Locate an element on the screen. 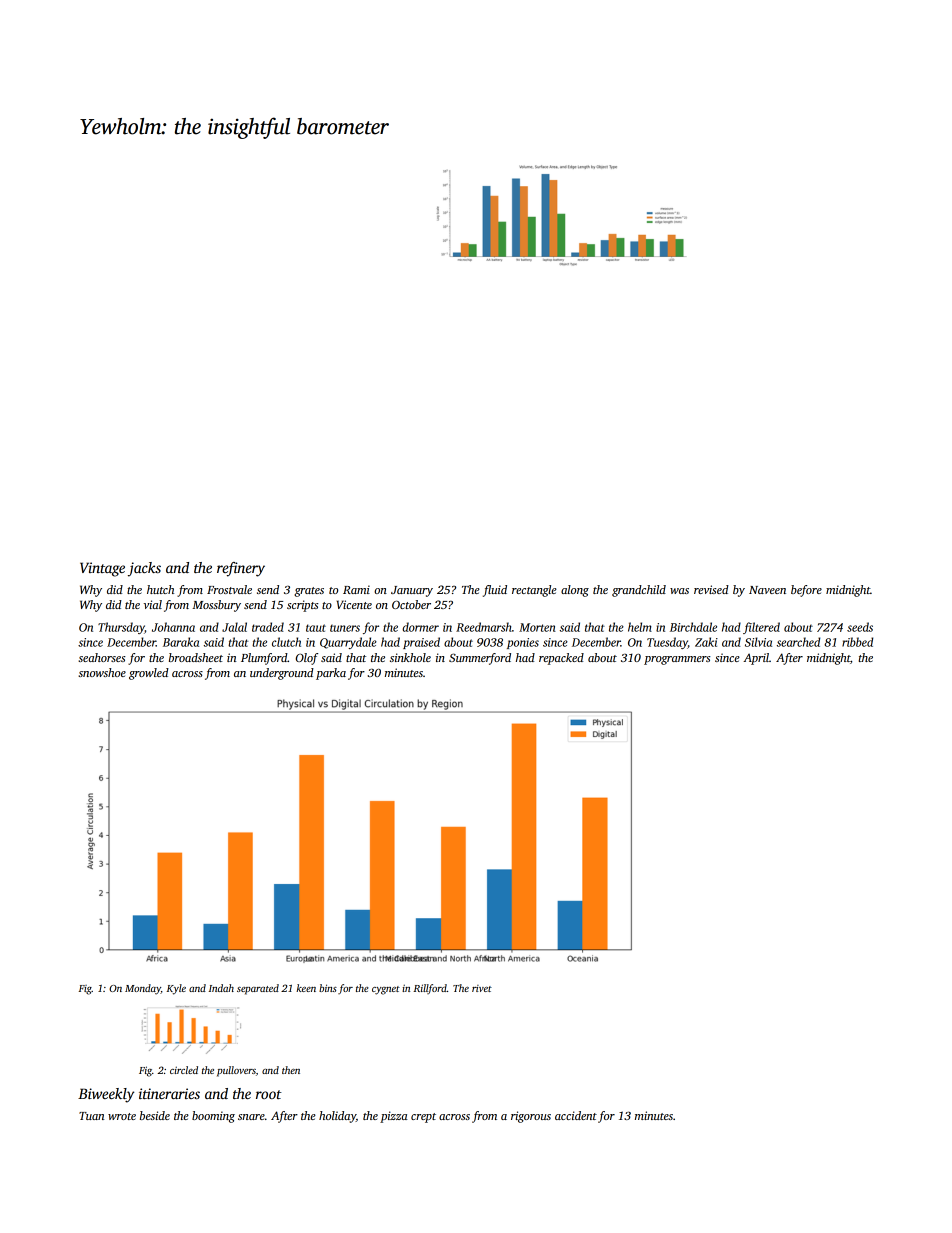  rivet is located at coordinates (482, 988).
